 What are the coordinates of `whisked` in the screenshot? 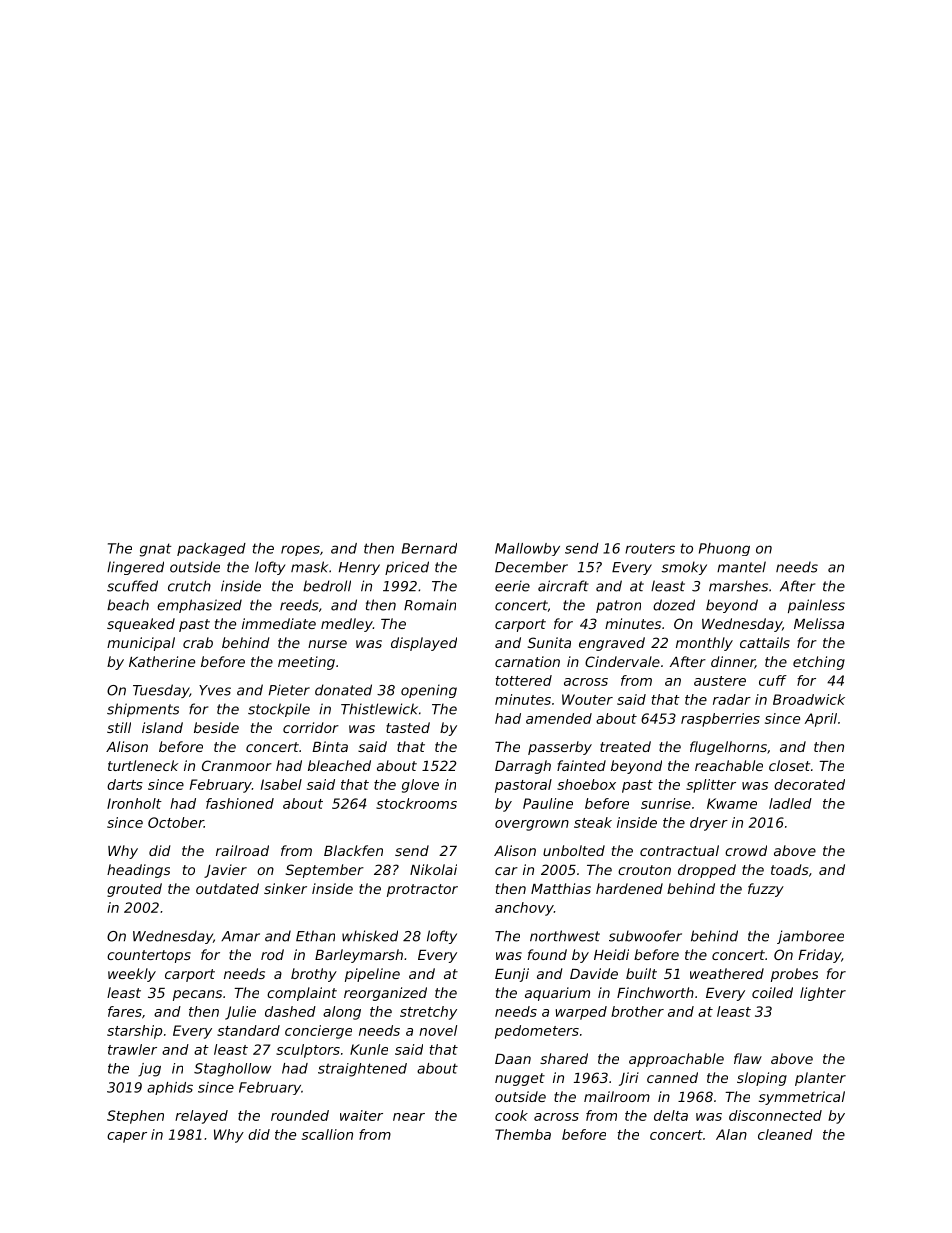 It's located at (370, 936).
